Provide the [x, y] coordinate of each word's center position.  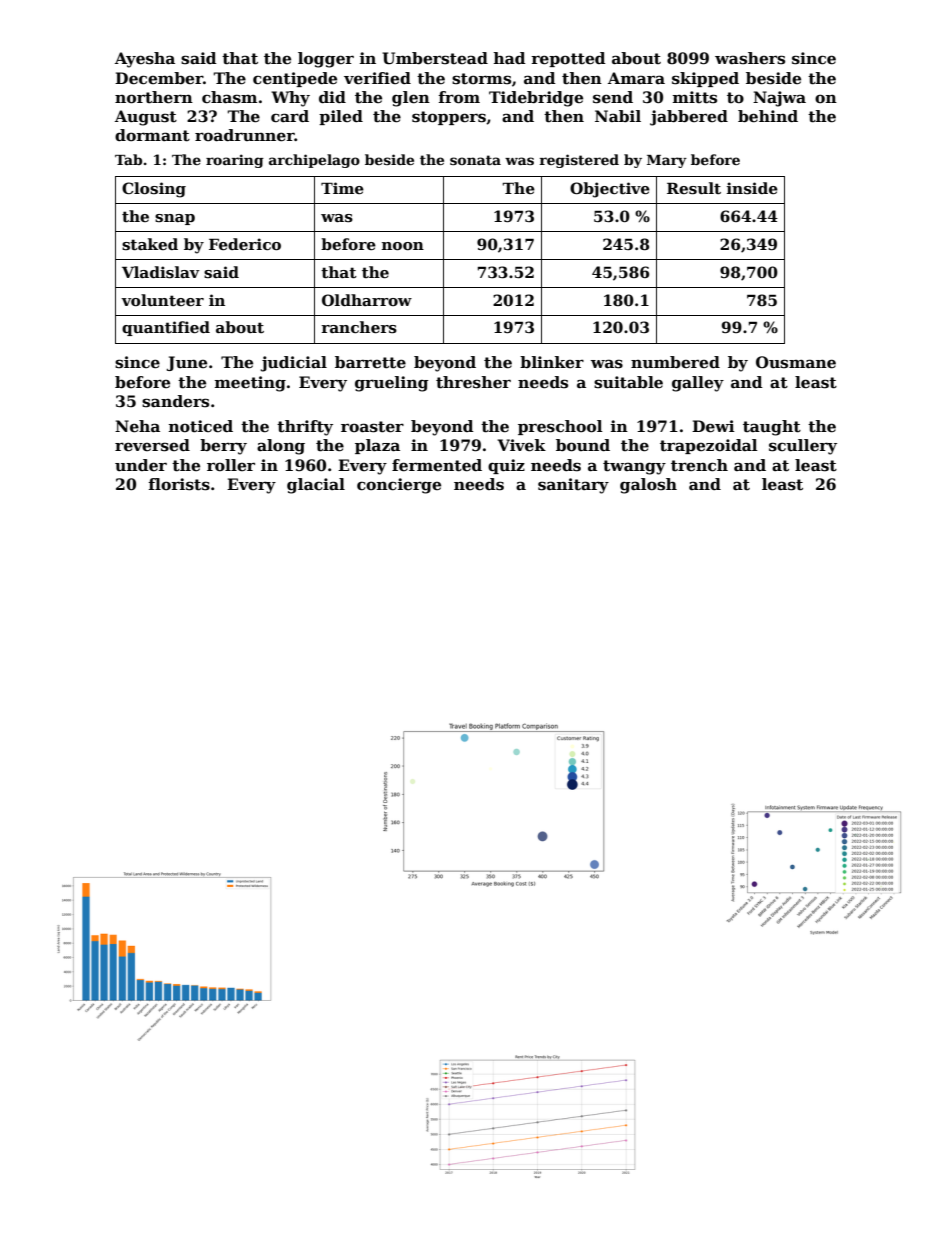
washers [750, 58]
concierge [399, 486]
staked [150, 244]
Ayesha [145, 60]
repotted [568, 59]
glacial [316, 486]
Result [694, 188]
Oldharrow [367, 300]
